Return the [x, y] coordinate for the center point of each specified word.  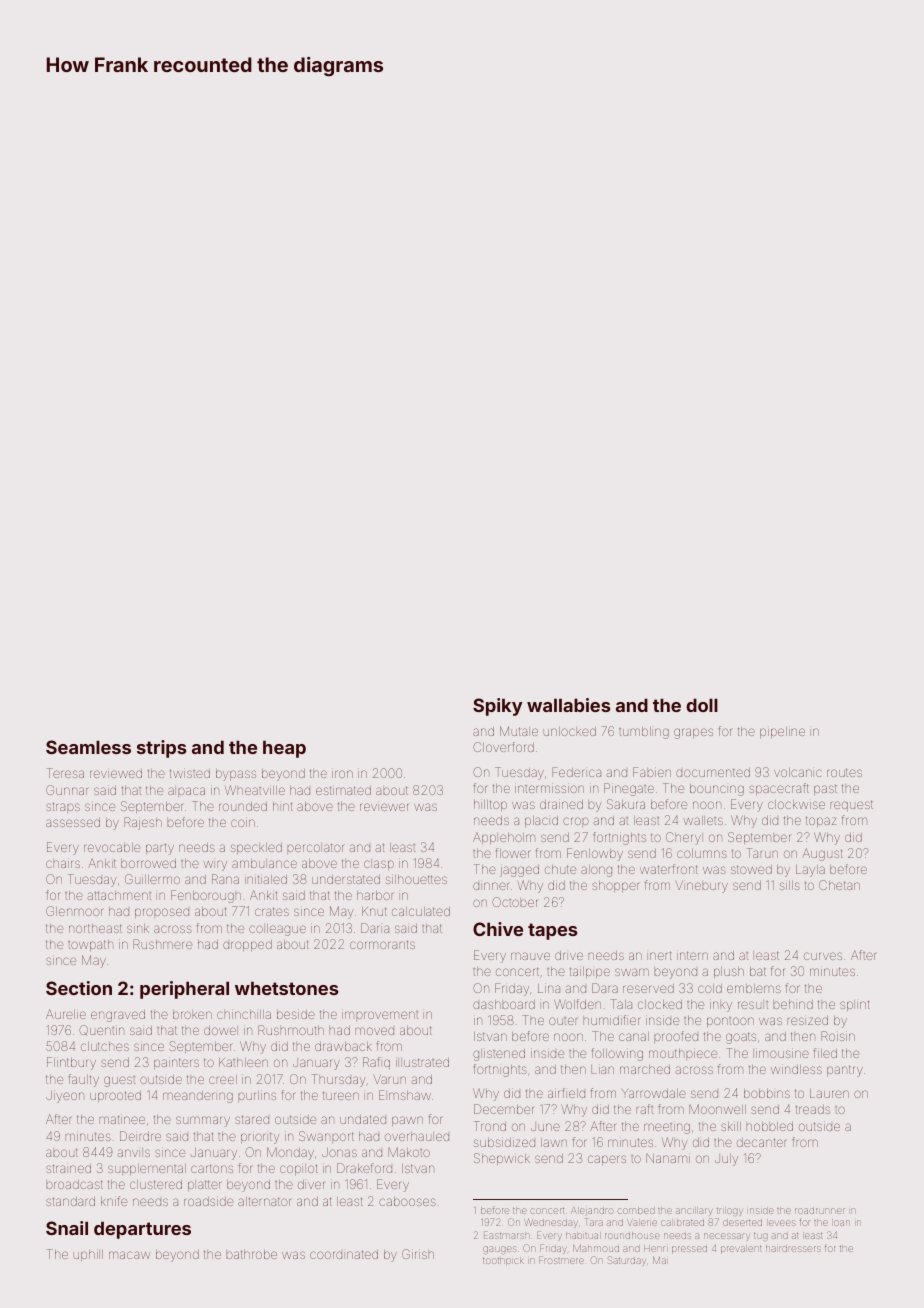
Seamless [88, 747]
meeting [667, 1128]
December [504, 1109]
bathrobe [252, 1254]
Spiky [498, 707]
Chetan [839, 885]
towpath [90, 945]
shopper [615, 886]
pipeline [782, 732]
